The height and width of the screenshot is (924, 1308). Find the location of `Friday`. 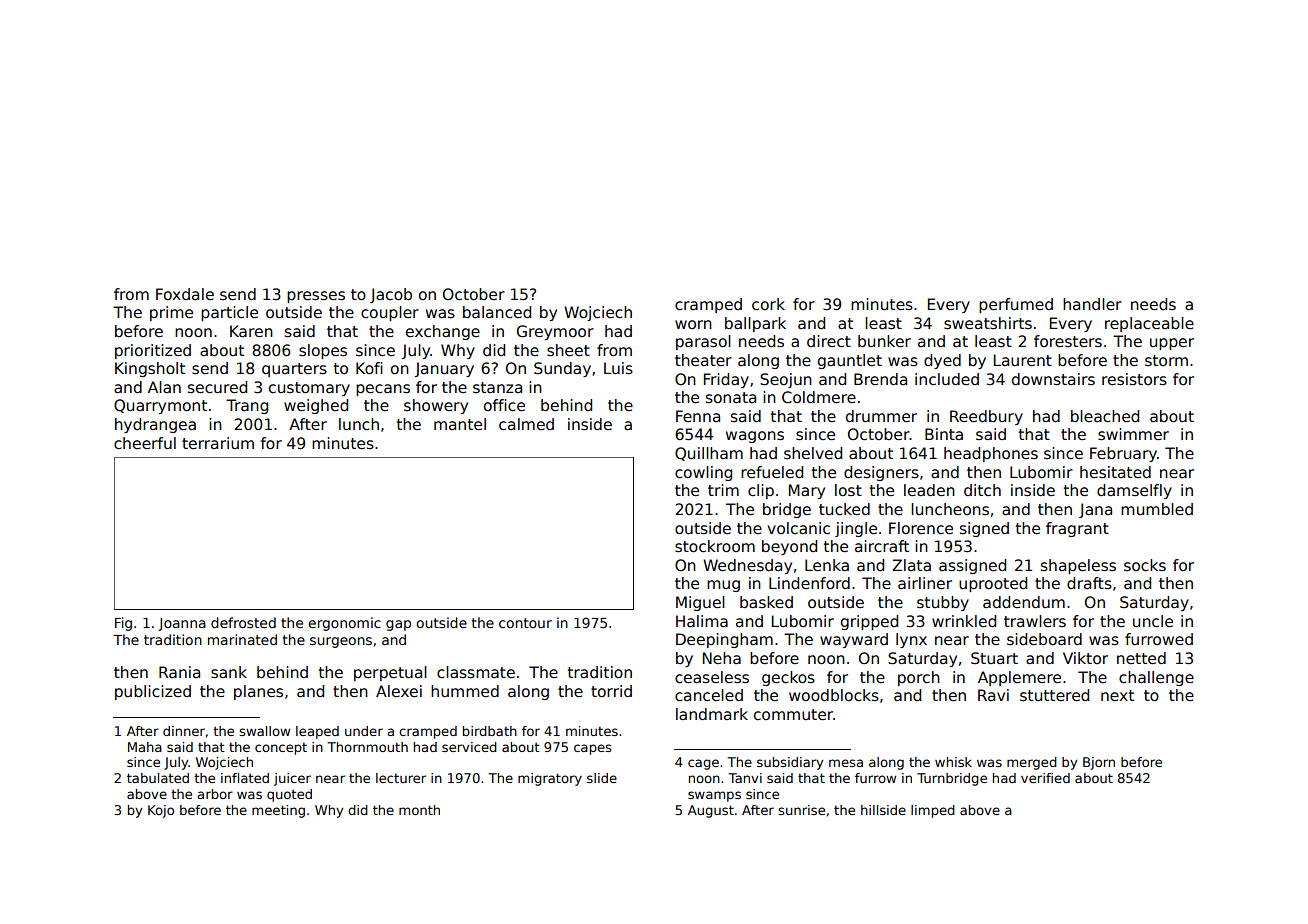

Friday is located at coordinates (726, 380).
